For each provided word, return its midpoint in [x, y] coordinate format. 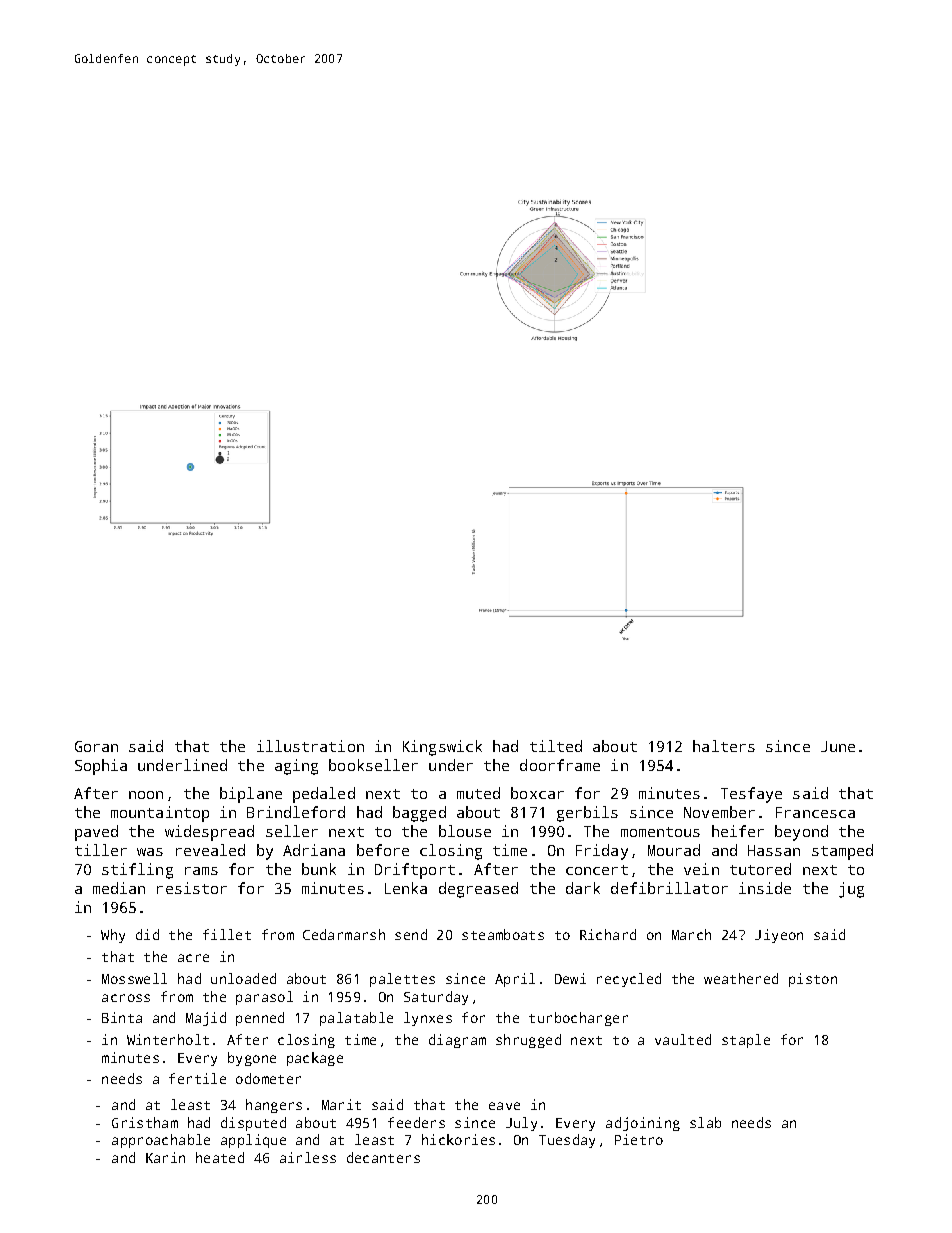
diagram [457, 1041]
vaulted [683, 1039]
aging [296, 767]
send [411, 934]
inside [765, 888]
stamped [842, 852]
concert [597, 870]
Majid [206, 1019]
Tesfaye [751, 795]
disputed [253, 1124]
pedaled [324, 795]
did [147, 934]
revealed [210, 850]
